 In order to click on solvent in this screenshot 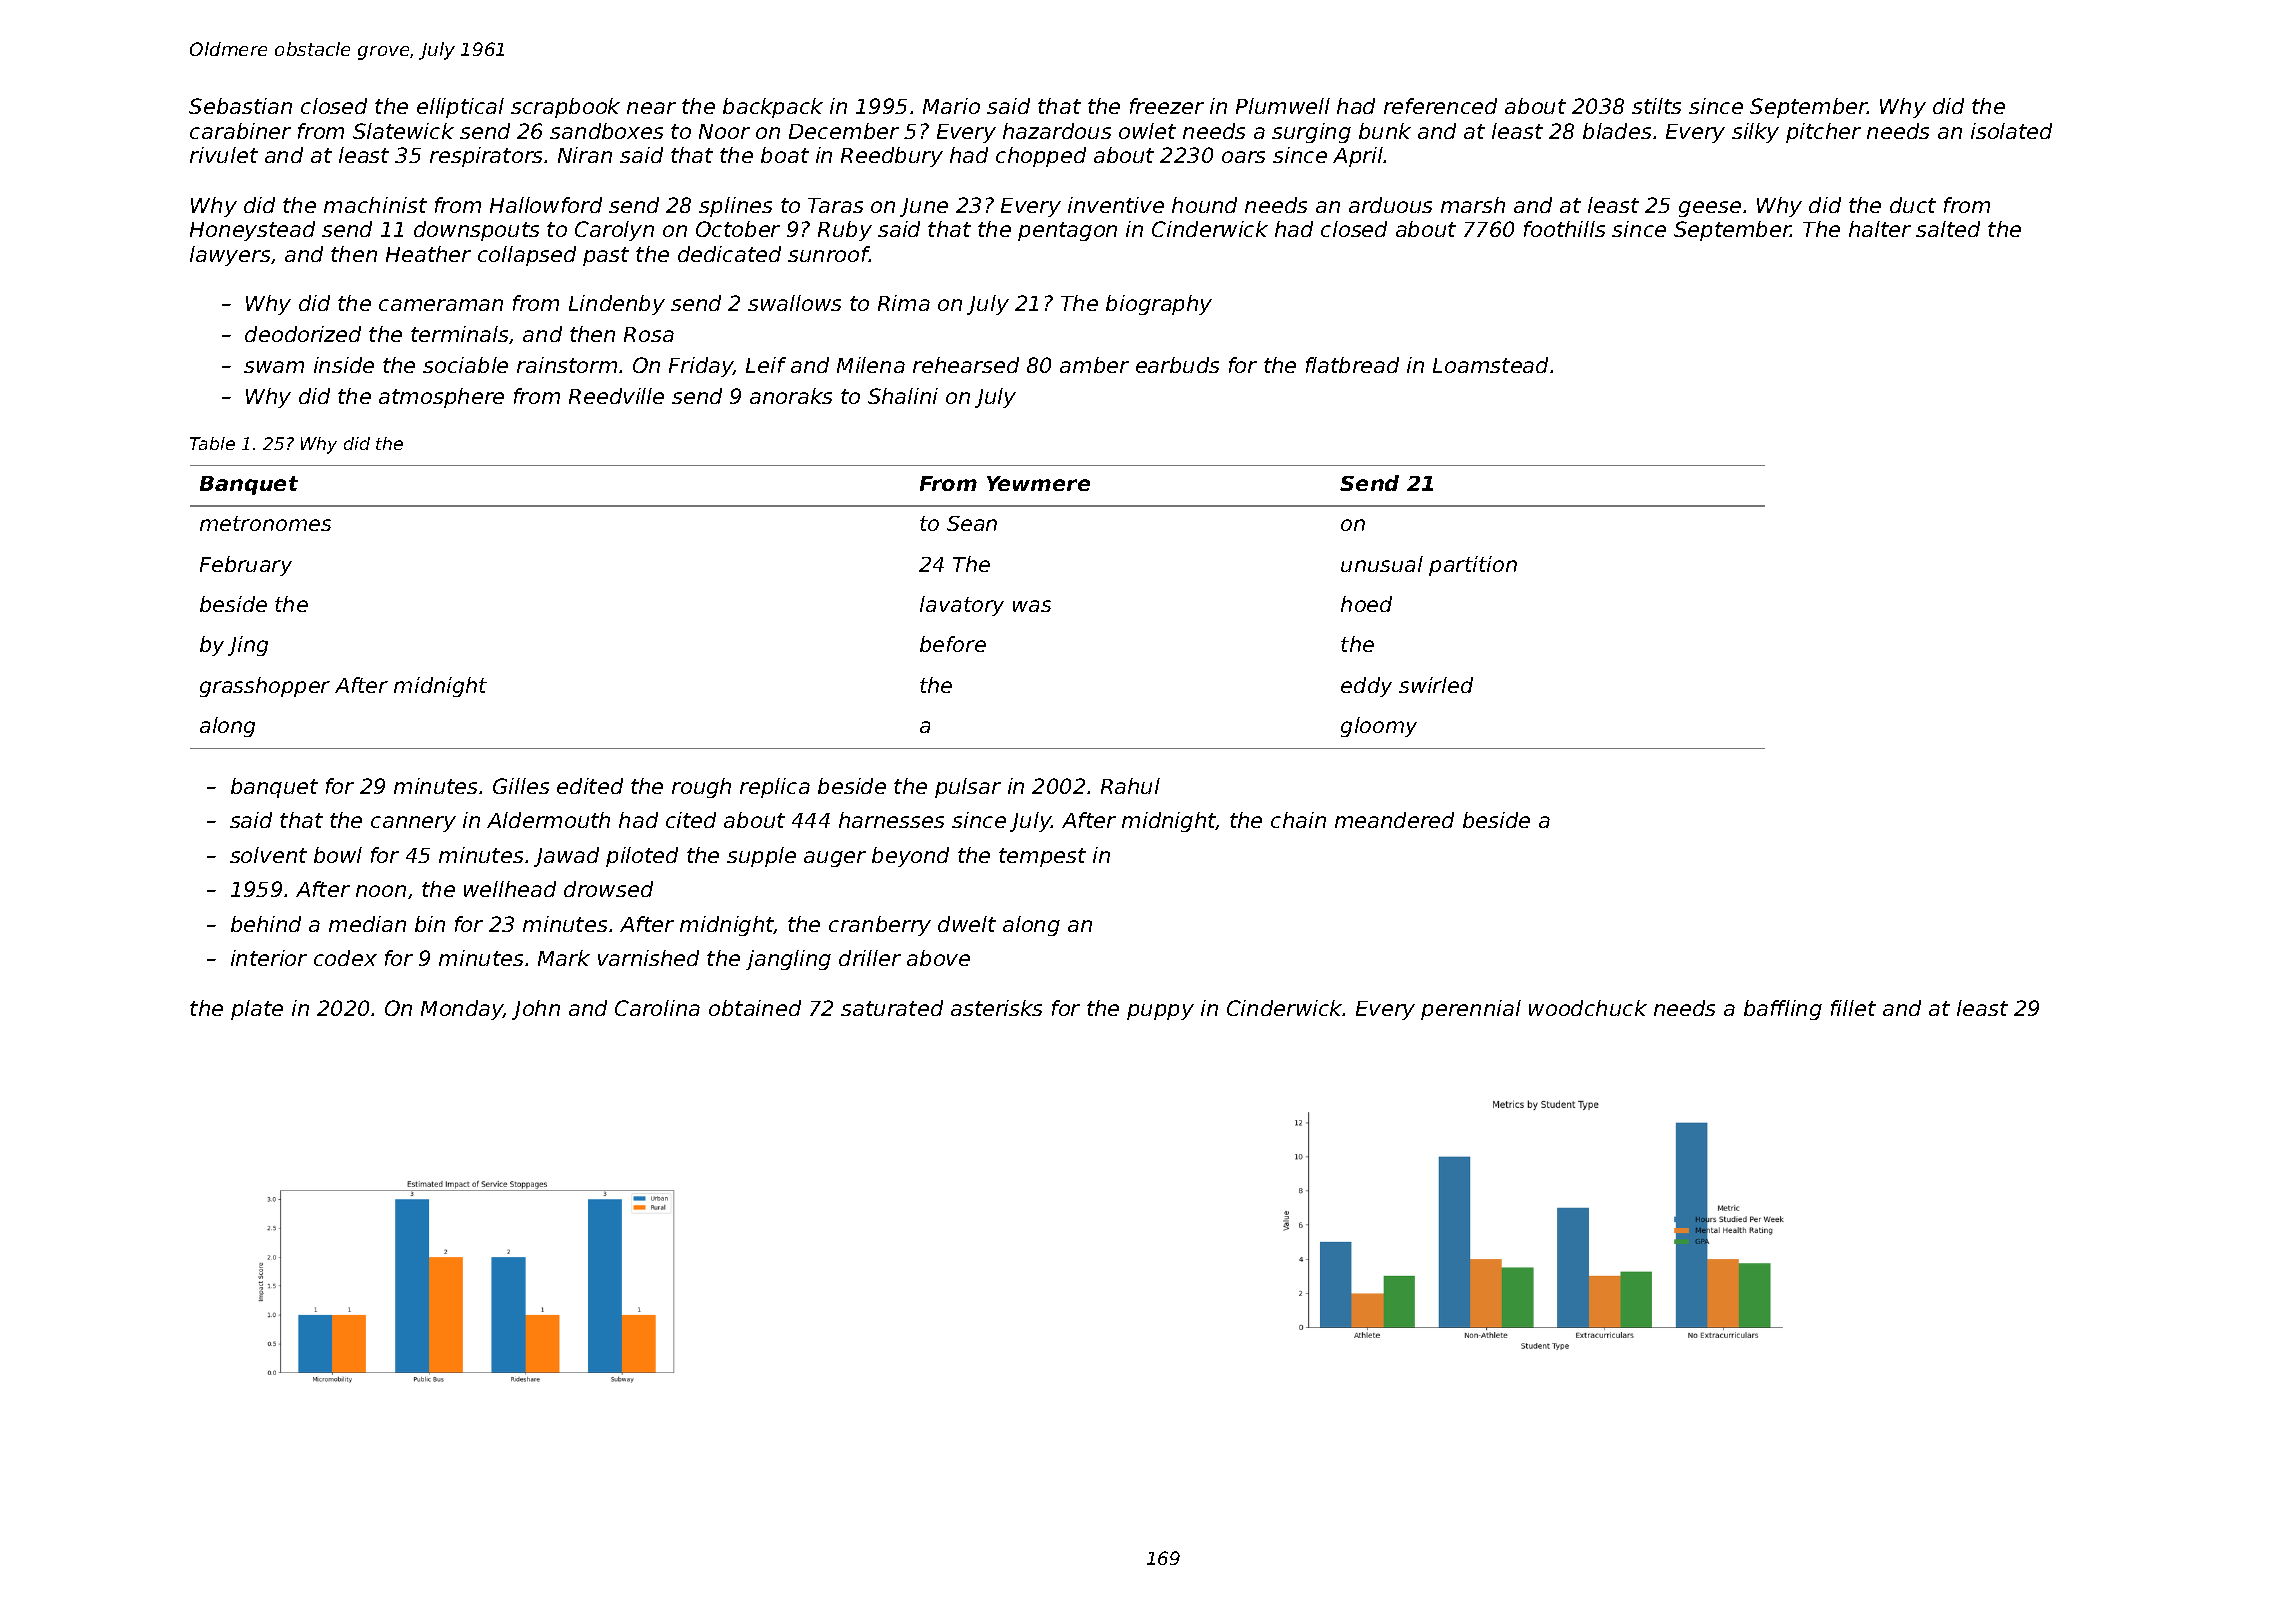, I will do `click(268, 855)`.
